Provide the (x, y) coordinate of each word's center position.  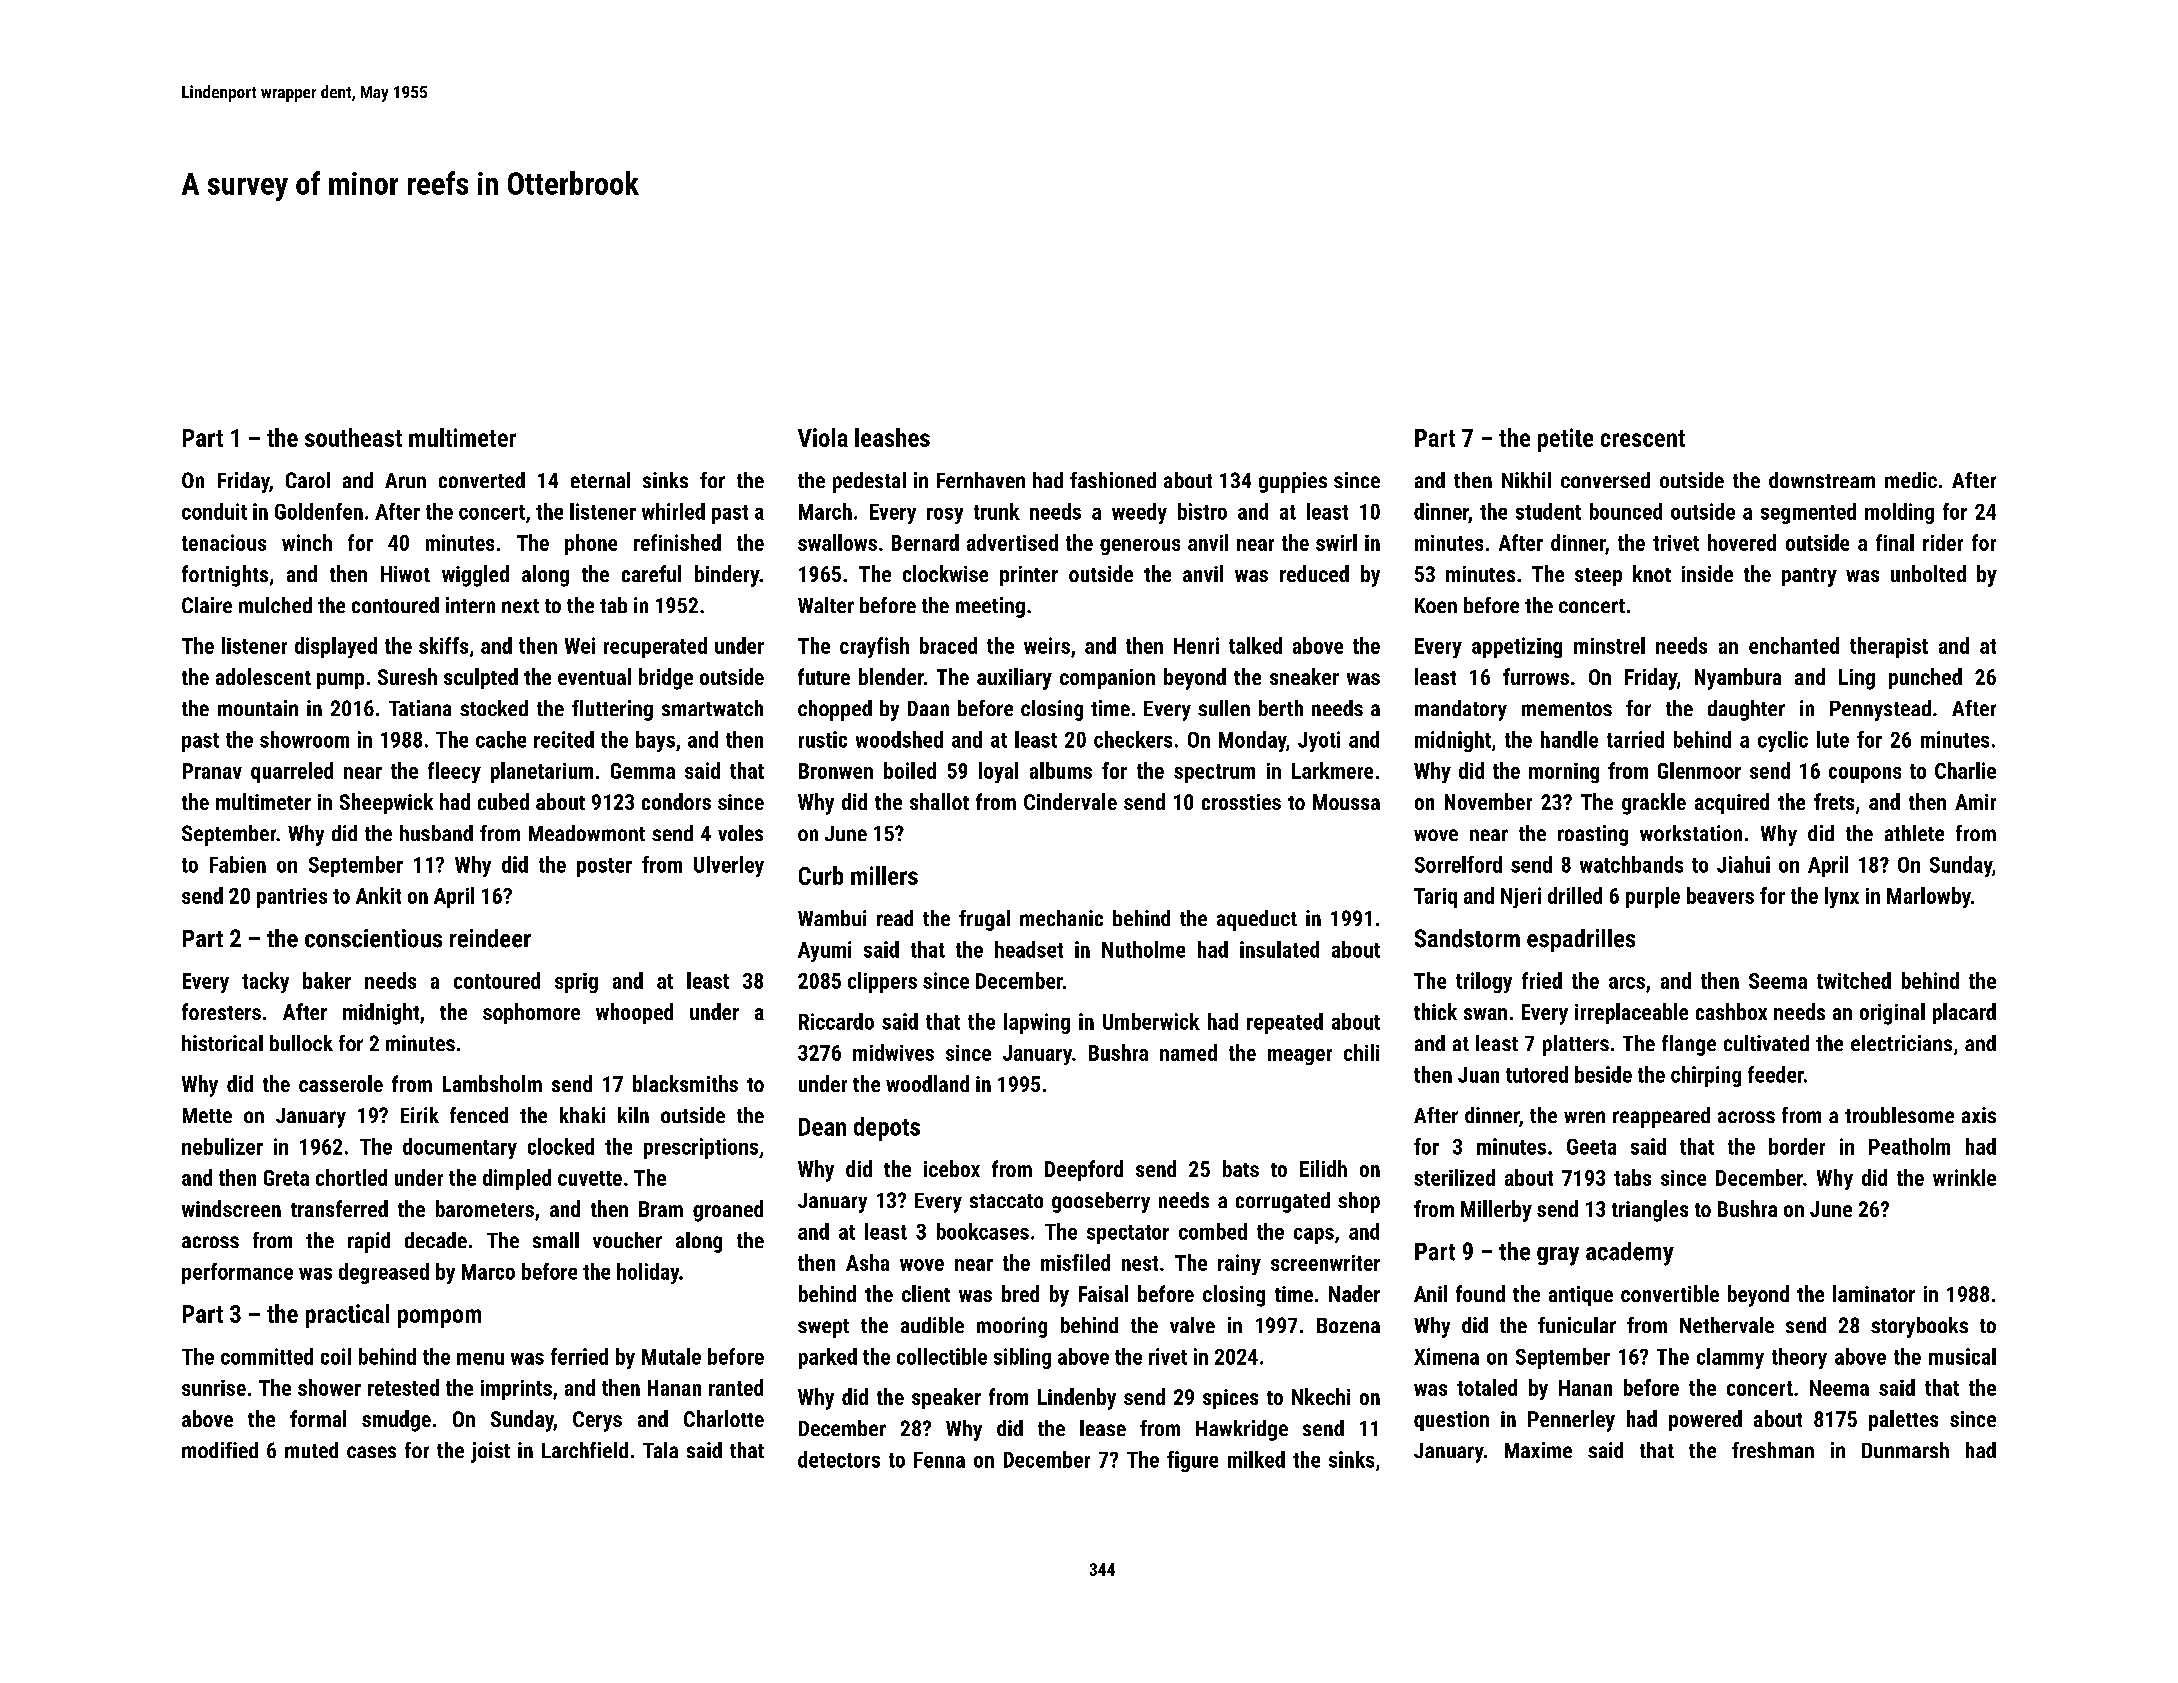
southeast (353, 437)
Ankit (378, 895)
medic (1911, 480)
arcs (1627, 983)
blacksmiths (685, 1083)
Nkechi (1321, 1396)
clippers (882, 982)
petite (1565, 440)
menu (480, 1359)
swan (1485, 1014)
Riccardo (836, 1021)
